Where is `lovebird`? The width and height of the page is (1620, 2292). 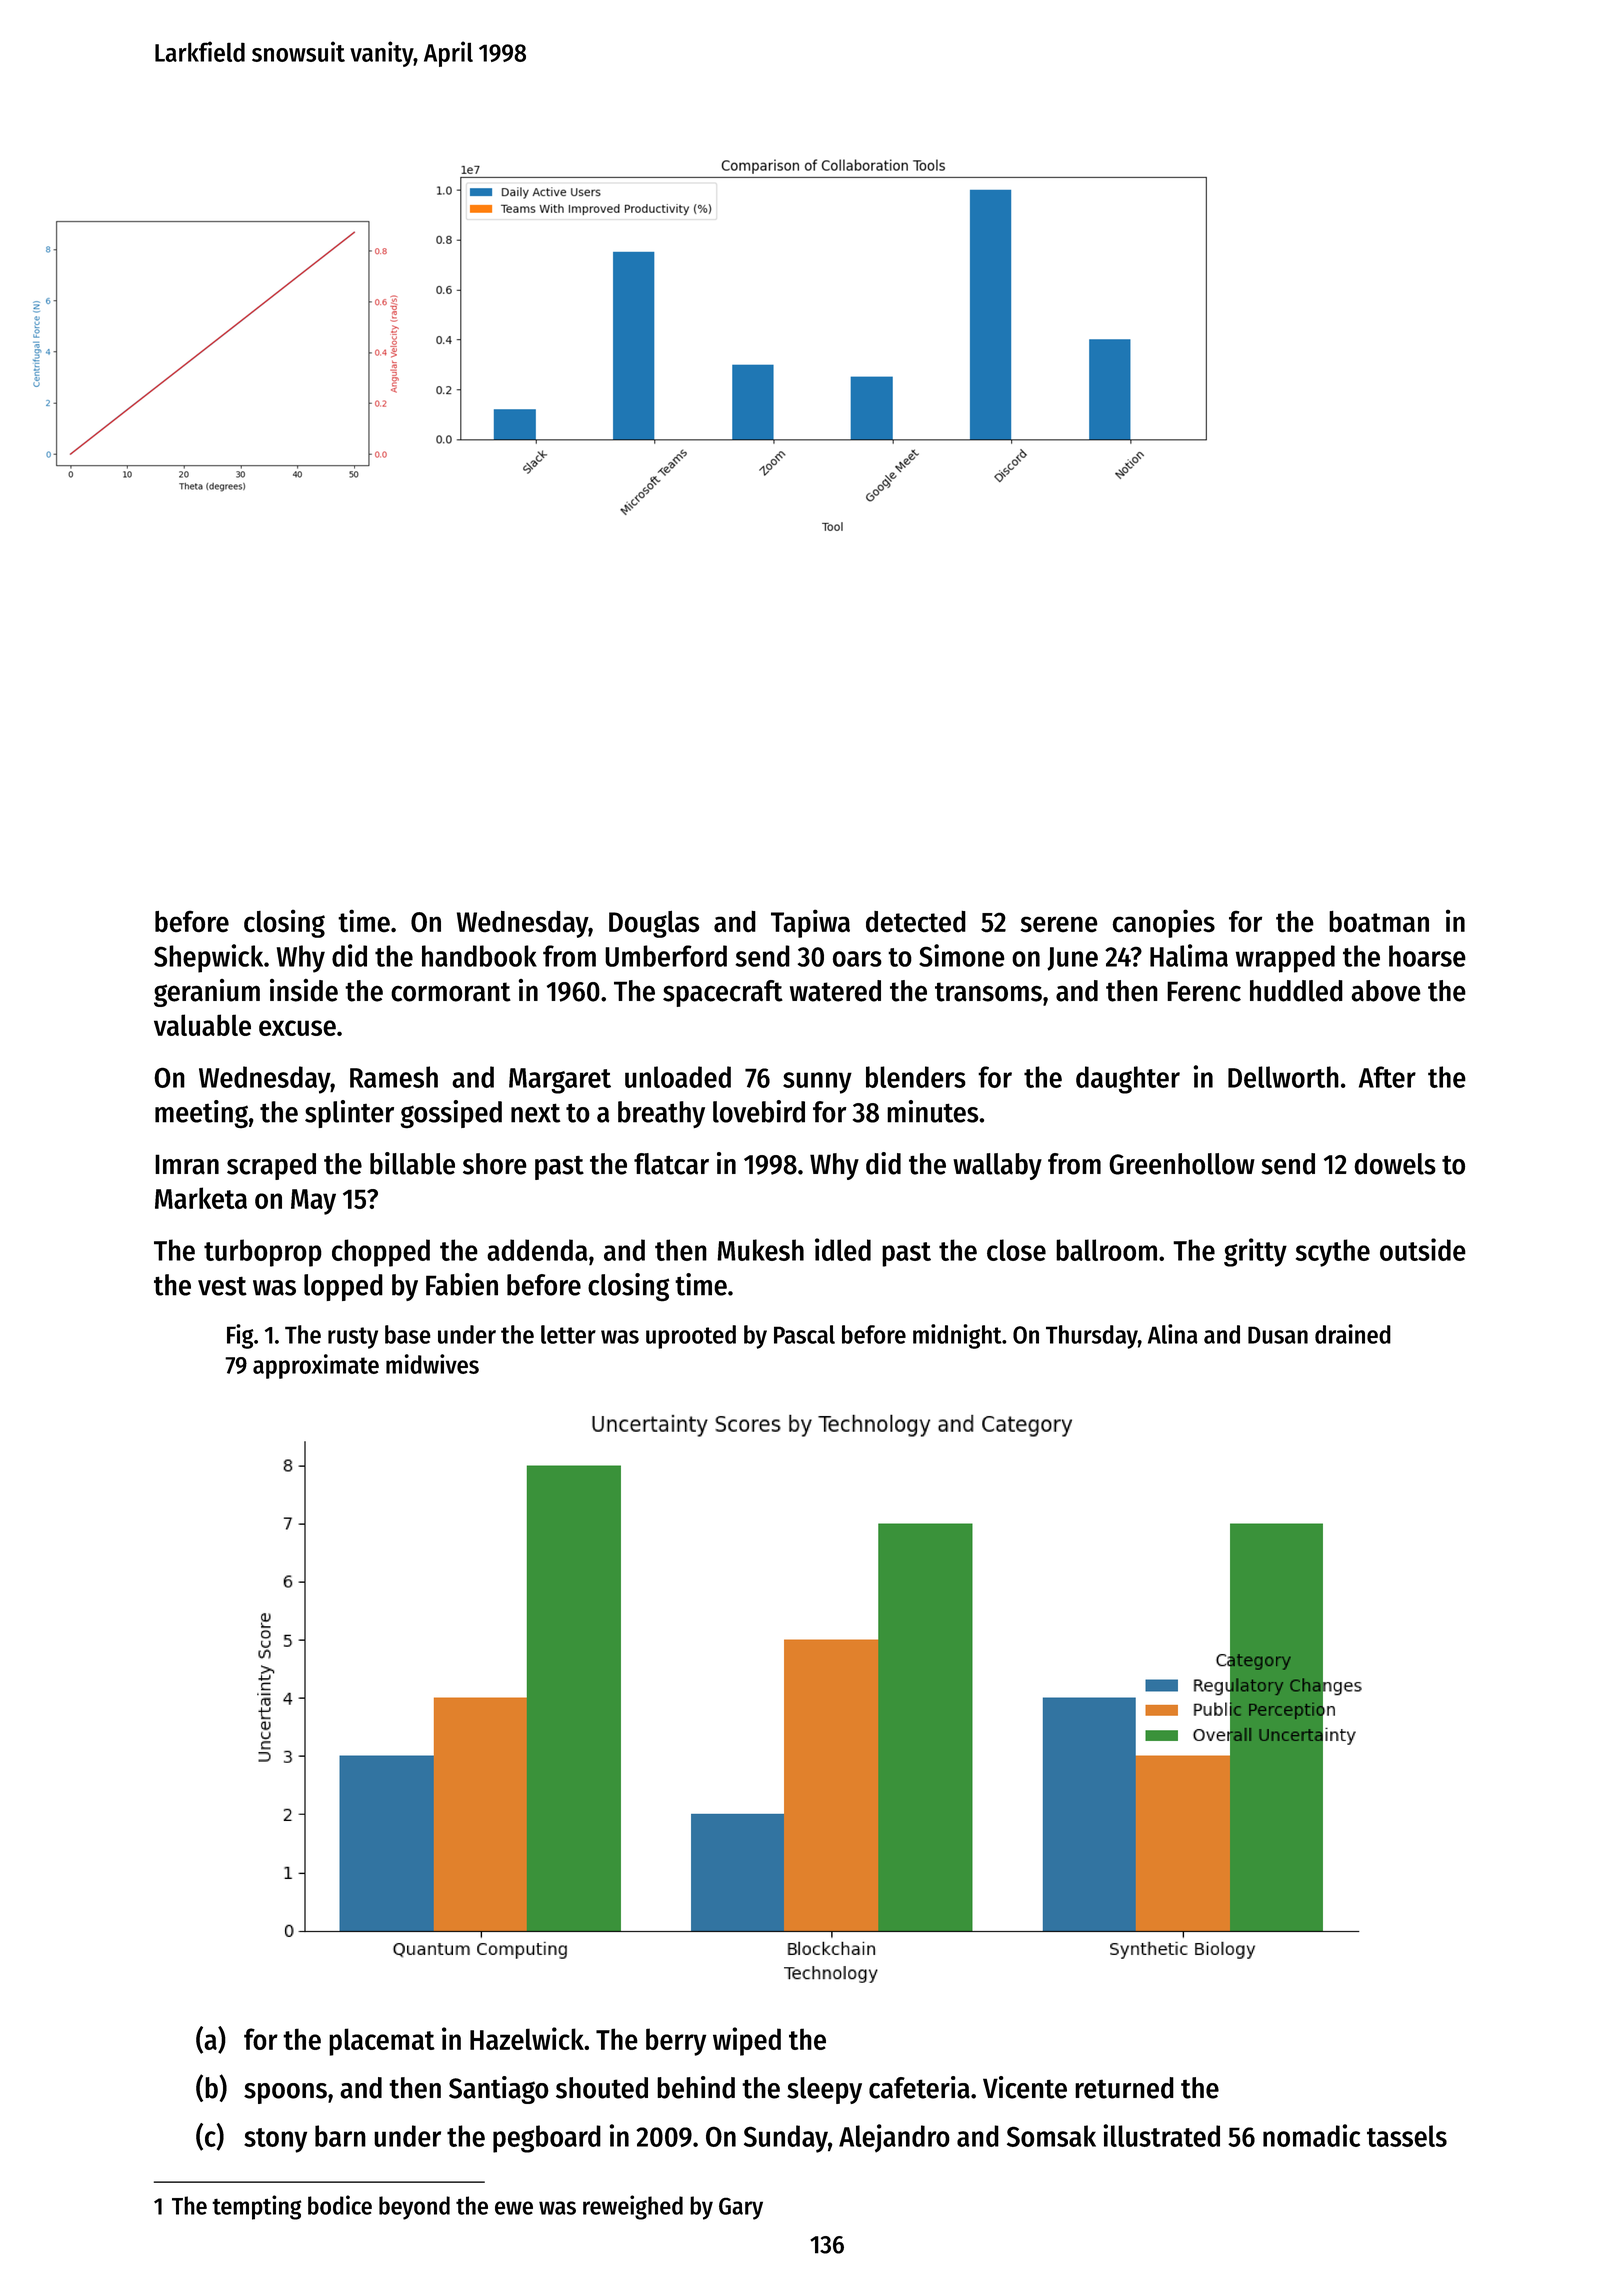 lovebird is located at coordinates (759, 1111).
